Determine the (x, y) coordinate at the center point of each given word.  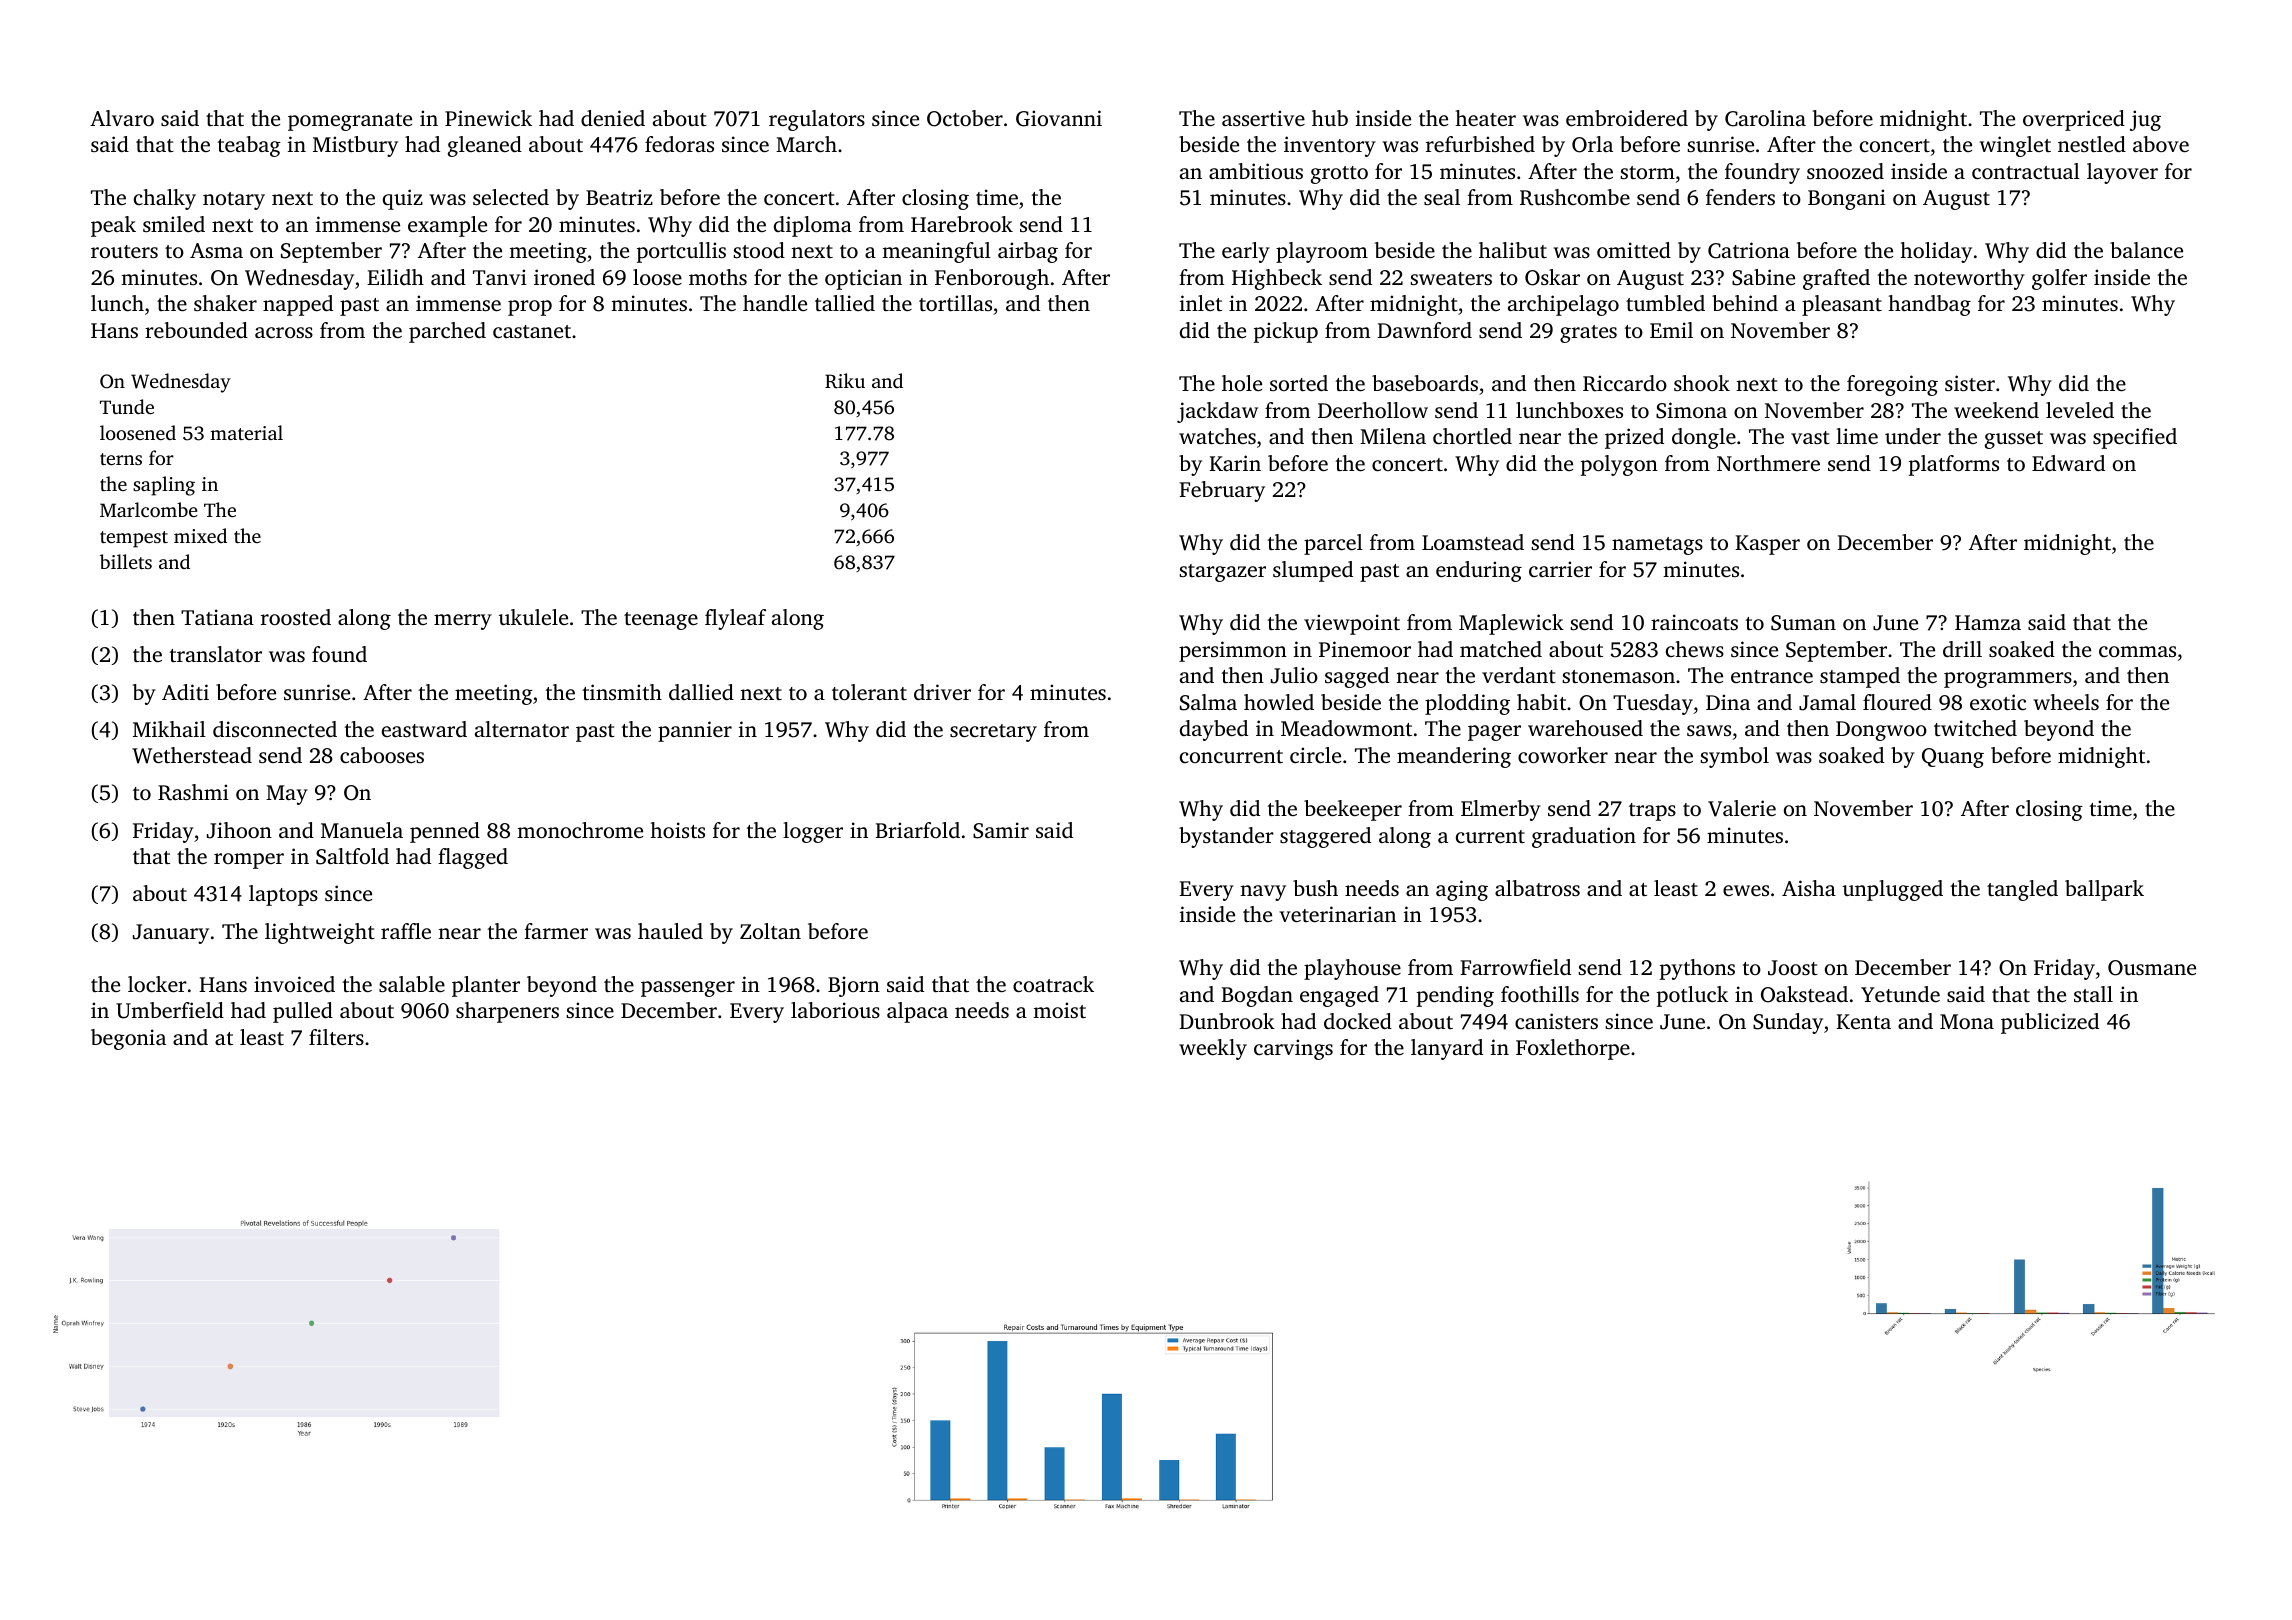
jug (2145, 120)
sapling (164, 486)
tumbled (1665, 303)
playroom (1322, 252)
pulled (303, 1012)
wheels (2066, 702)
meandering (1454, 757)
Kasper (1767, 545)
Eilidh (395, 277)
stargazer (1222, 573)
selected (511, 197)
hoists (678, 830)
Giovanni (1059, 118)
